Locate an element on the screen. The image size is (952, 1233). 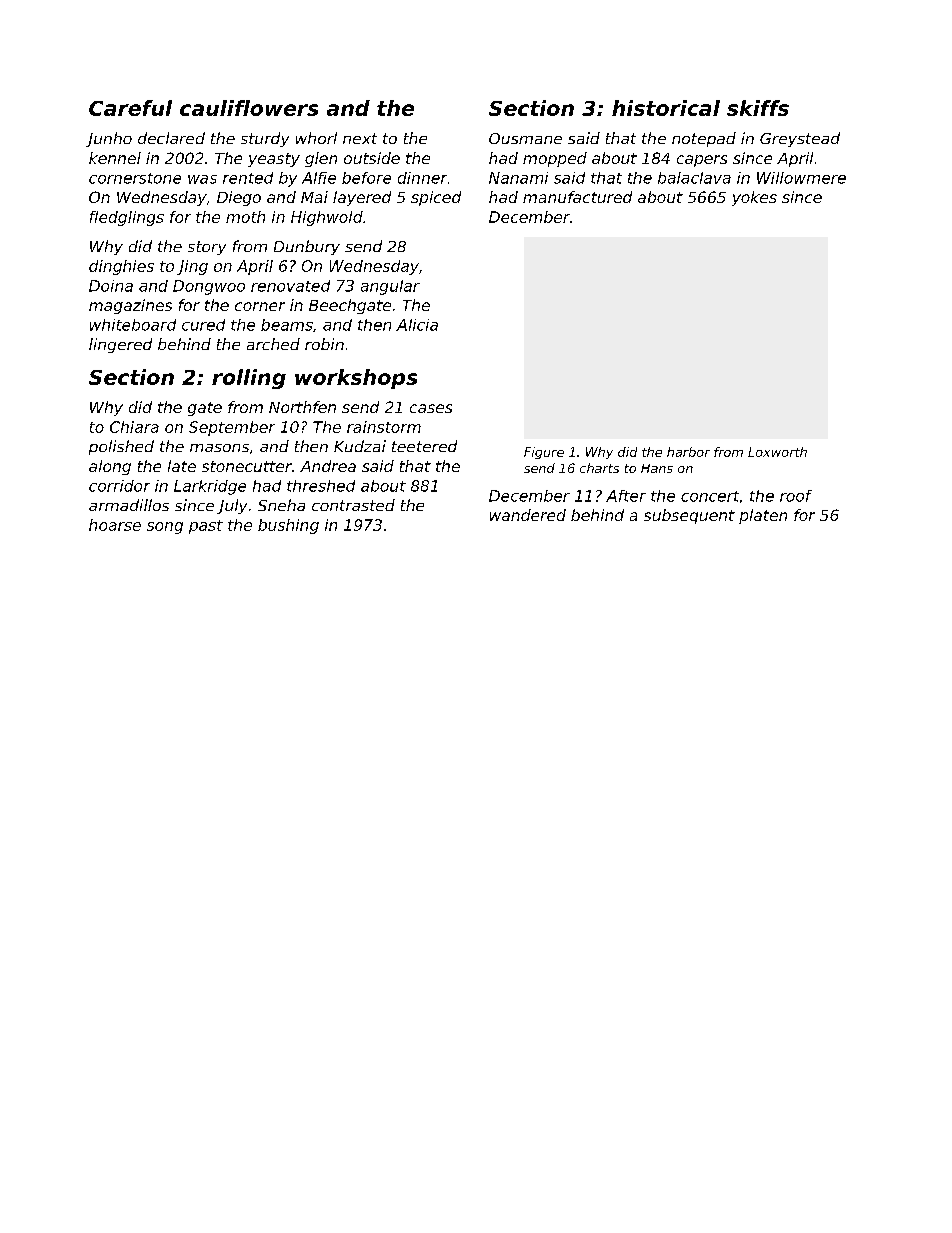
Alicia is located at coordinates (417, 325).
